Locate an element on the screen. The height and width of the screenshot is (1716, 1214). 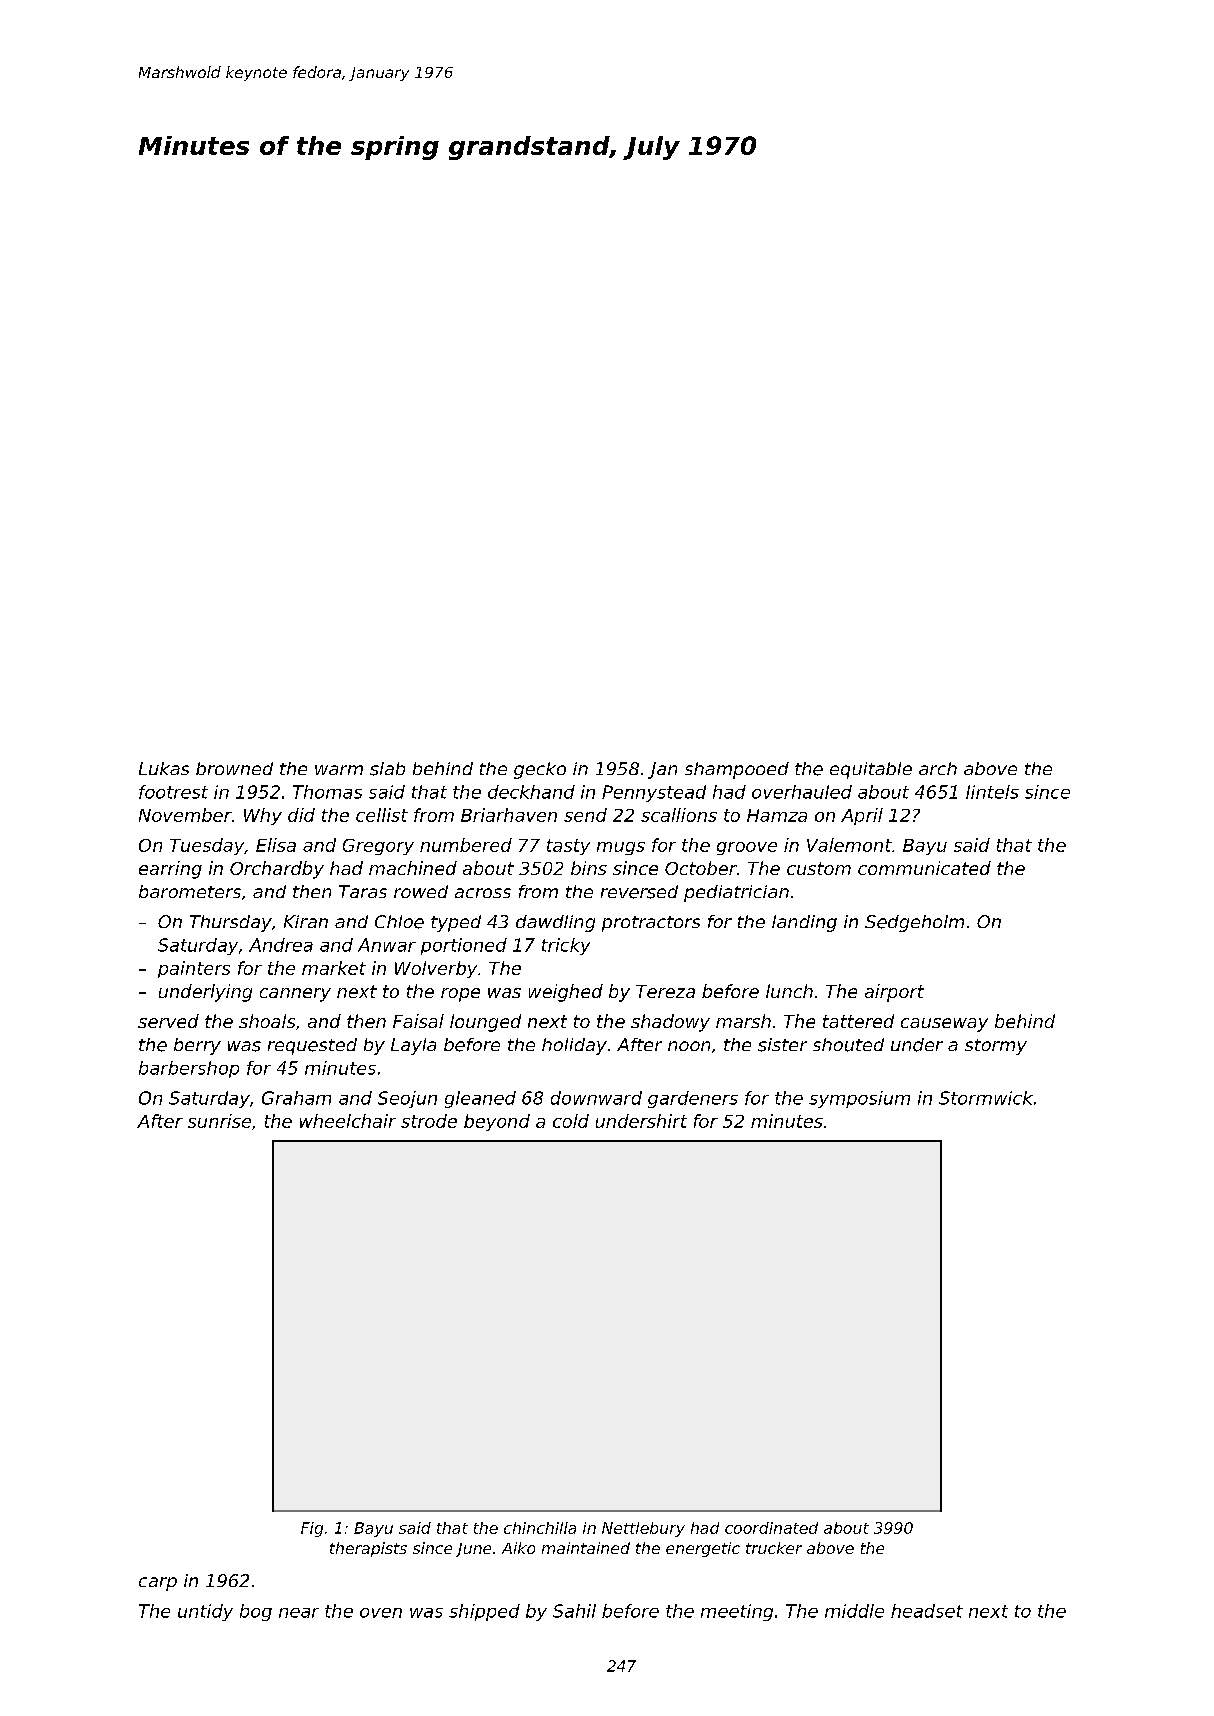
Briarhaven is located at coordinates (509, 815).
